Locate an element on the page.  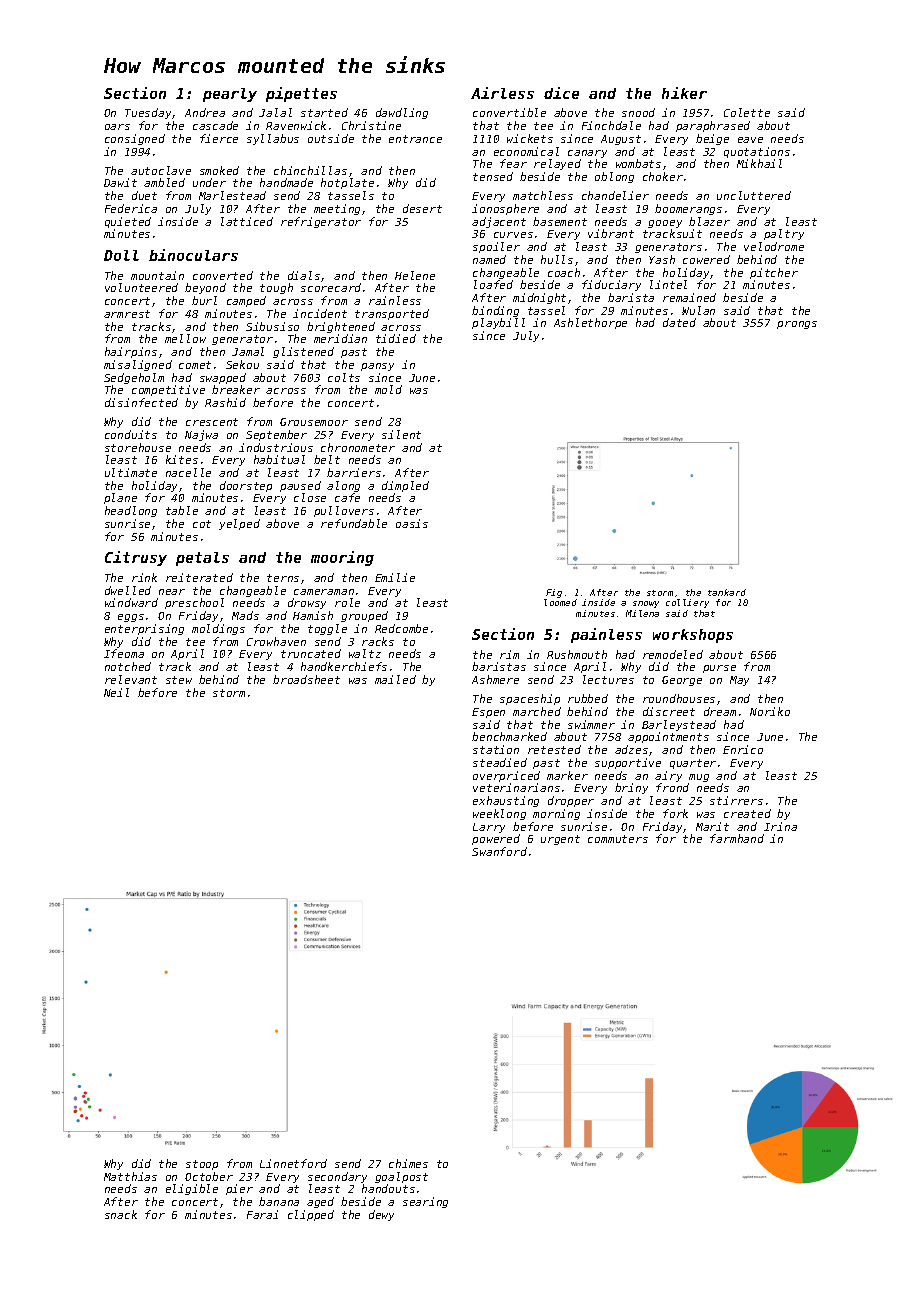
colts is located at coordinates (344, 377).
